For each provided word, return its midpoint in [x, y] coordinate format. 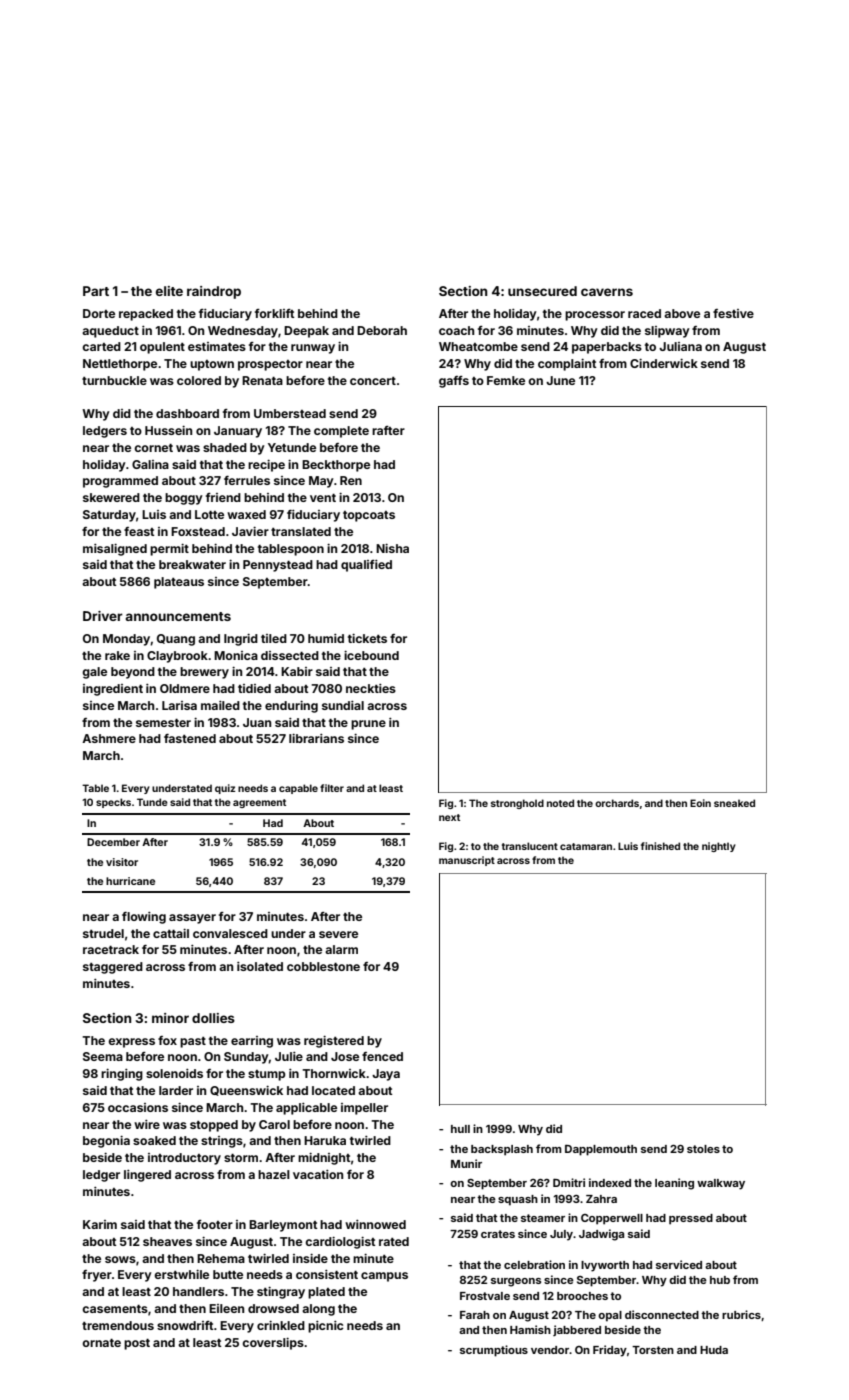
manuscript [467, 861]
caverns [607, 292]
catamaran [586, 846]
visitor [122, 862]
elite [169, 291]
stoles [703, 1149]
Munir [466, 1163]
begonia [106, 1142]
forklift [274, 313]
